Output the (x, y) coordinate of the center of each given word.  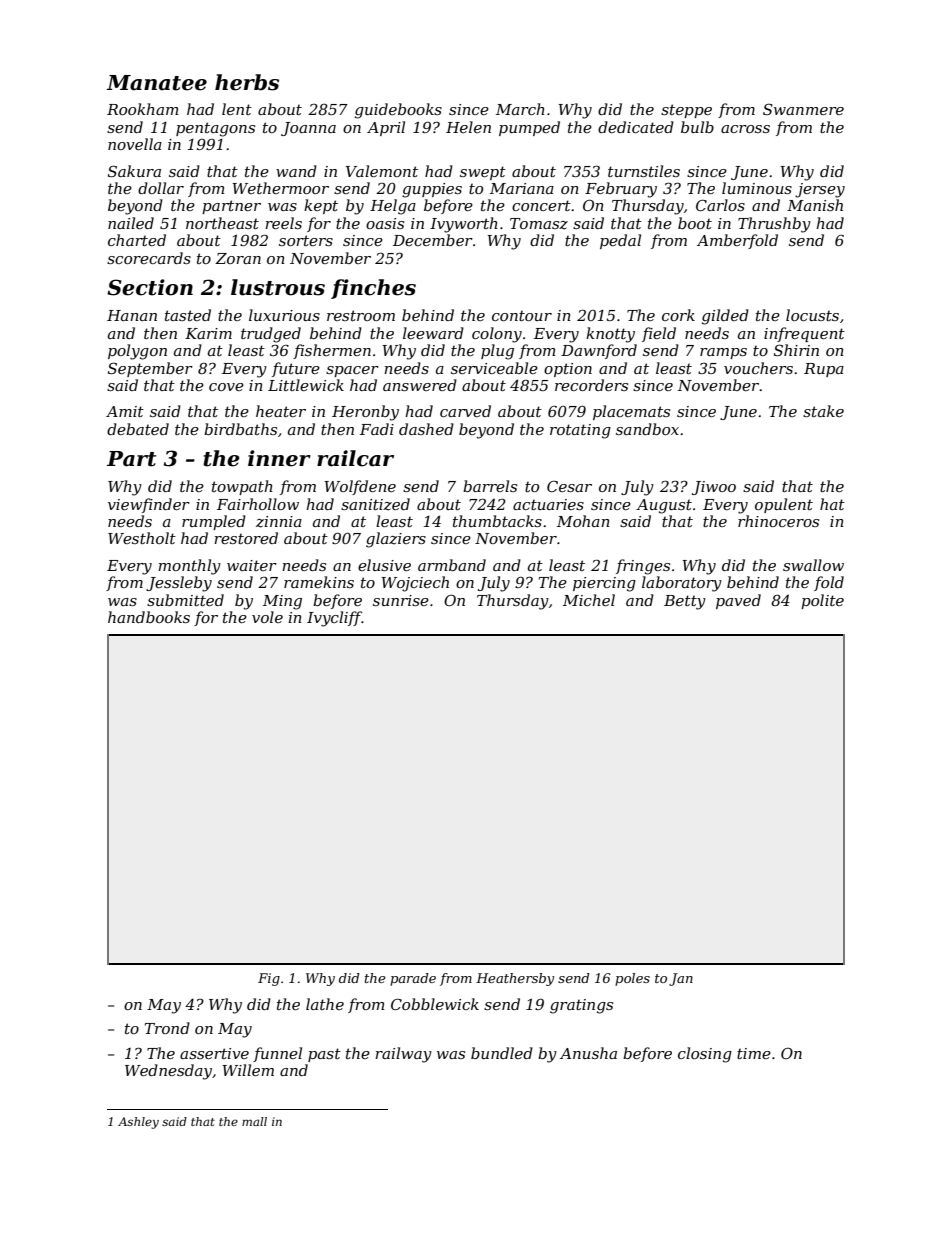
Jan (681, 979)
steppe (686, 111)
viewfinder (149, 505)
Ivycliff (334, 619)
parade (413, 979)
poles (632, 979)
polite (822, 601)
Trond (167, 1028)
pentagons (215, 129)
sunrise (401, 600)
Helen (468, 127)
